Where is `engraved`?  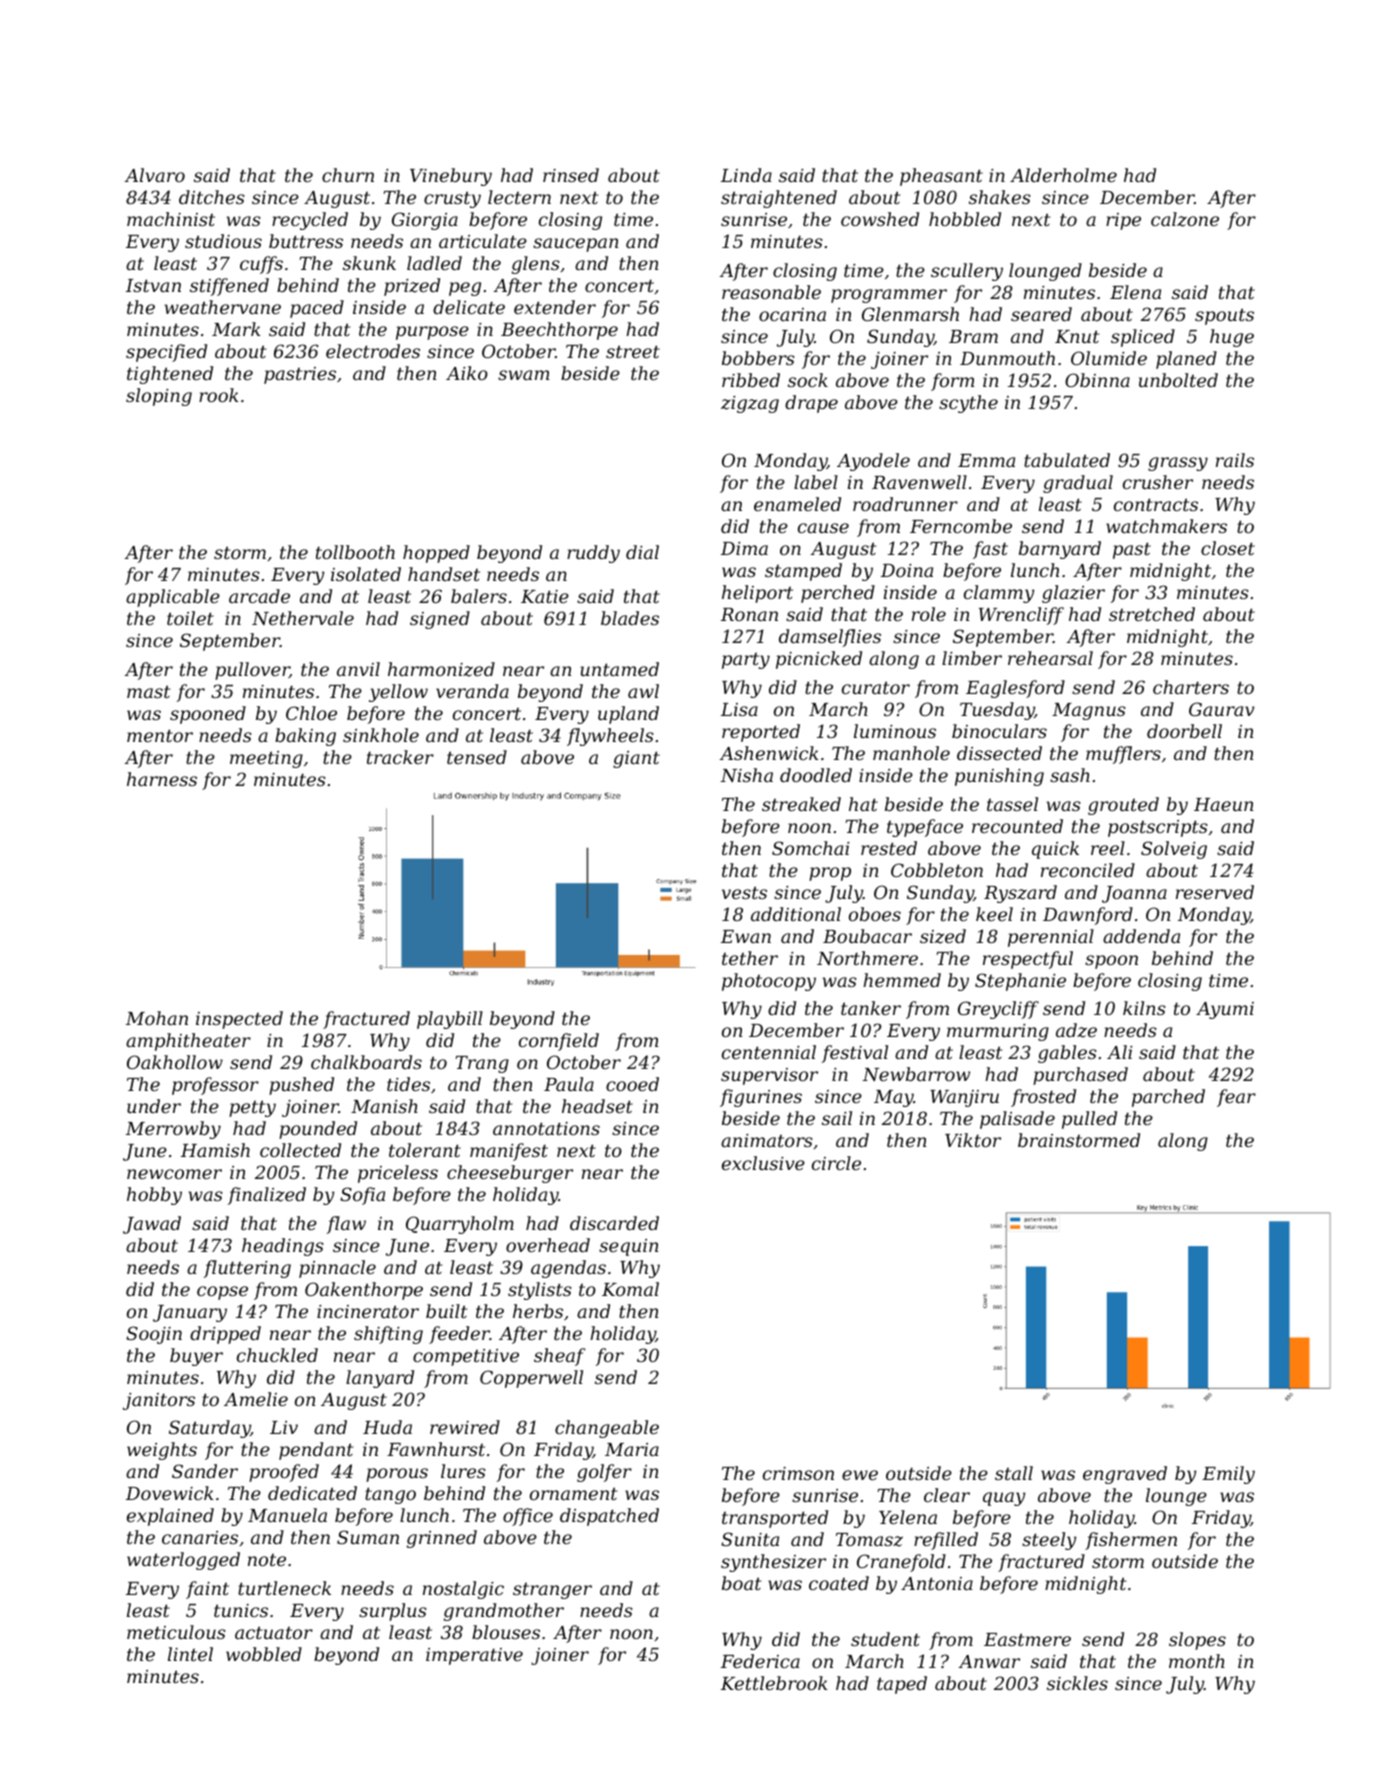
engraved is located at coordinates (1125, 1475).
